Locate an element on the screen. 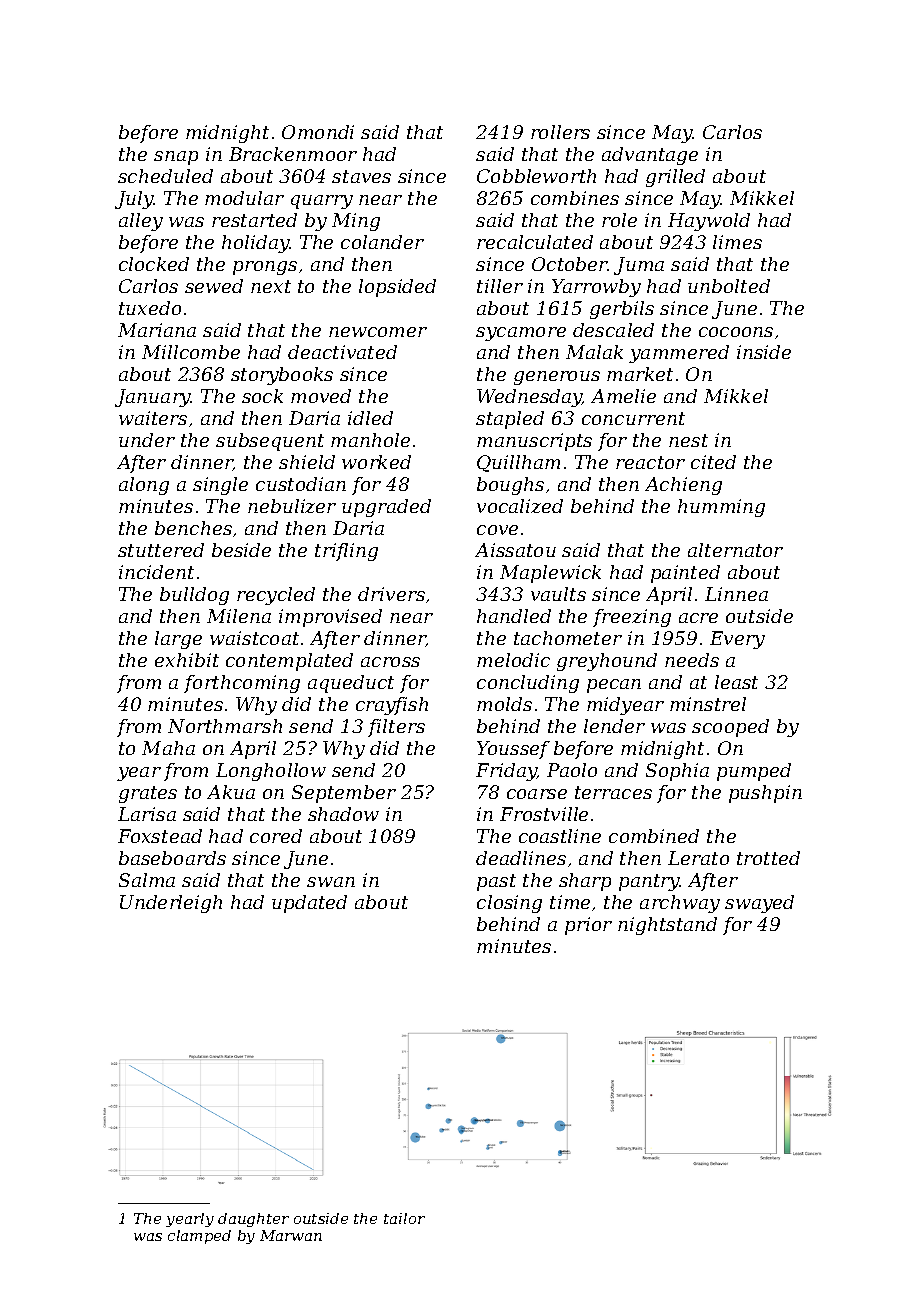  cited is located at coordinates (713, 462).
